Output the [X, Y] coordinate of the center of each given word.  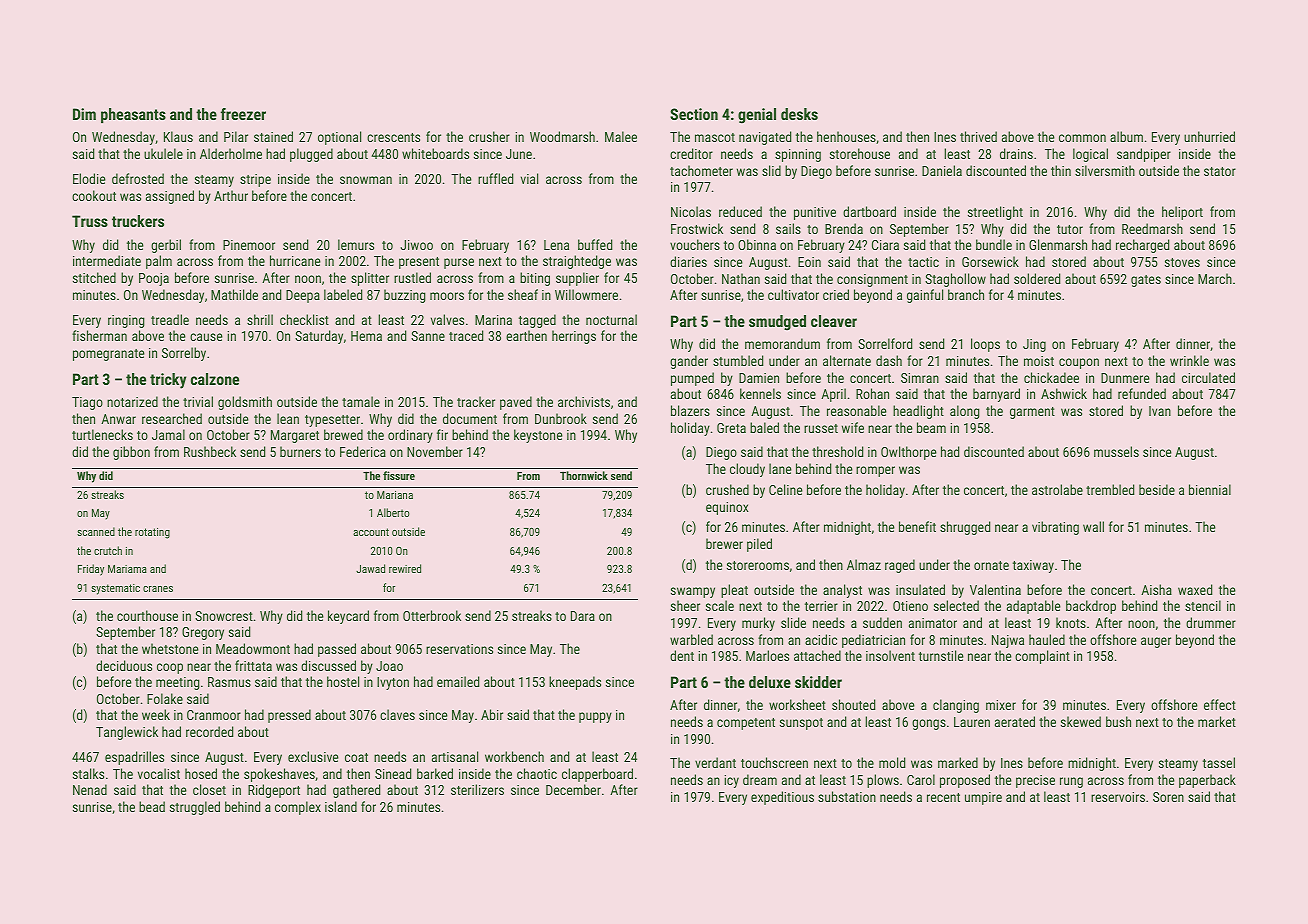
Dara [583, 616]
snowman [366, 180]
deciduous [124, 665]
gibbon [131, 453]
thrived [978, 136]
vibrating [1055, 528]
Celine [785, 489]
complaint [1042, 657]
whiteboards [435, 153]
